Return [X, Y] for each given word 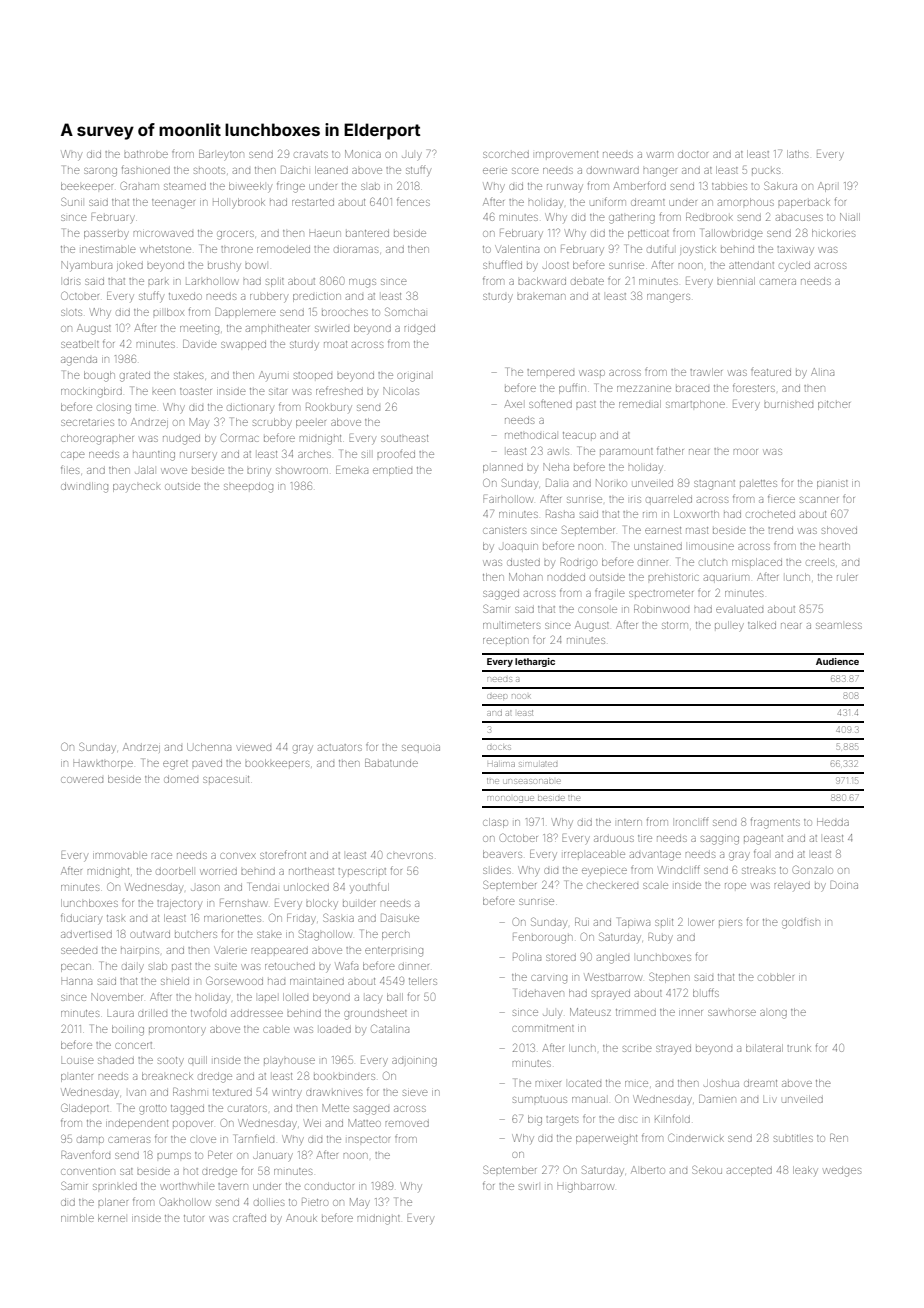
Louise [77, 1061]
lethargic [535, 662]
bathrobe [146, 154]
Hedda [833, 822]
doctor [693, 154]
